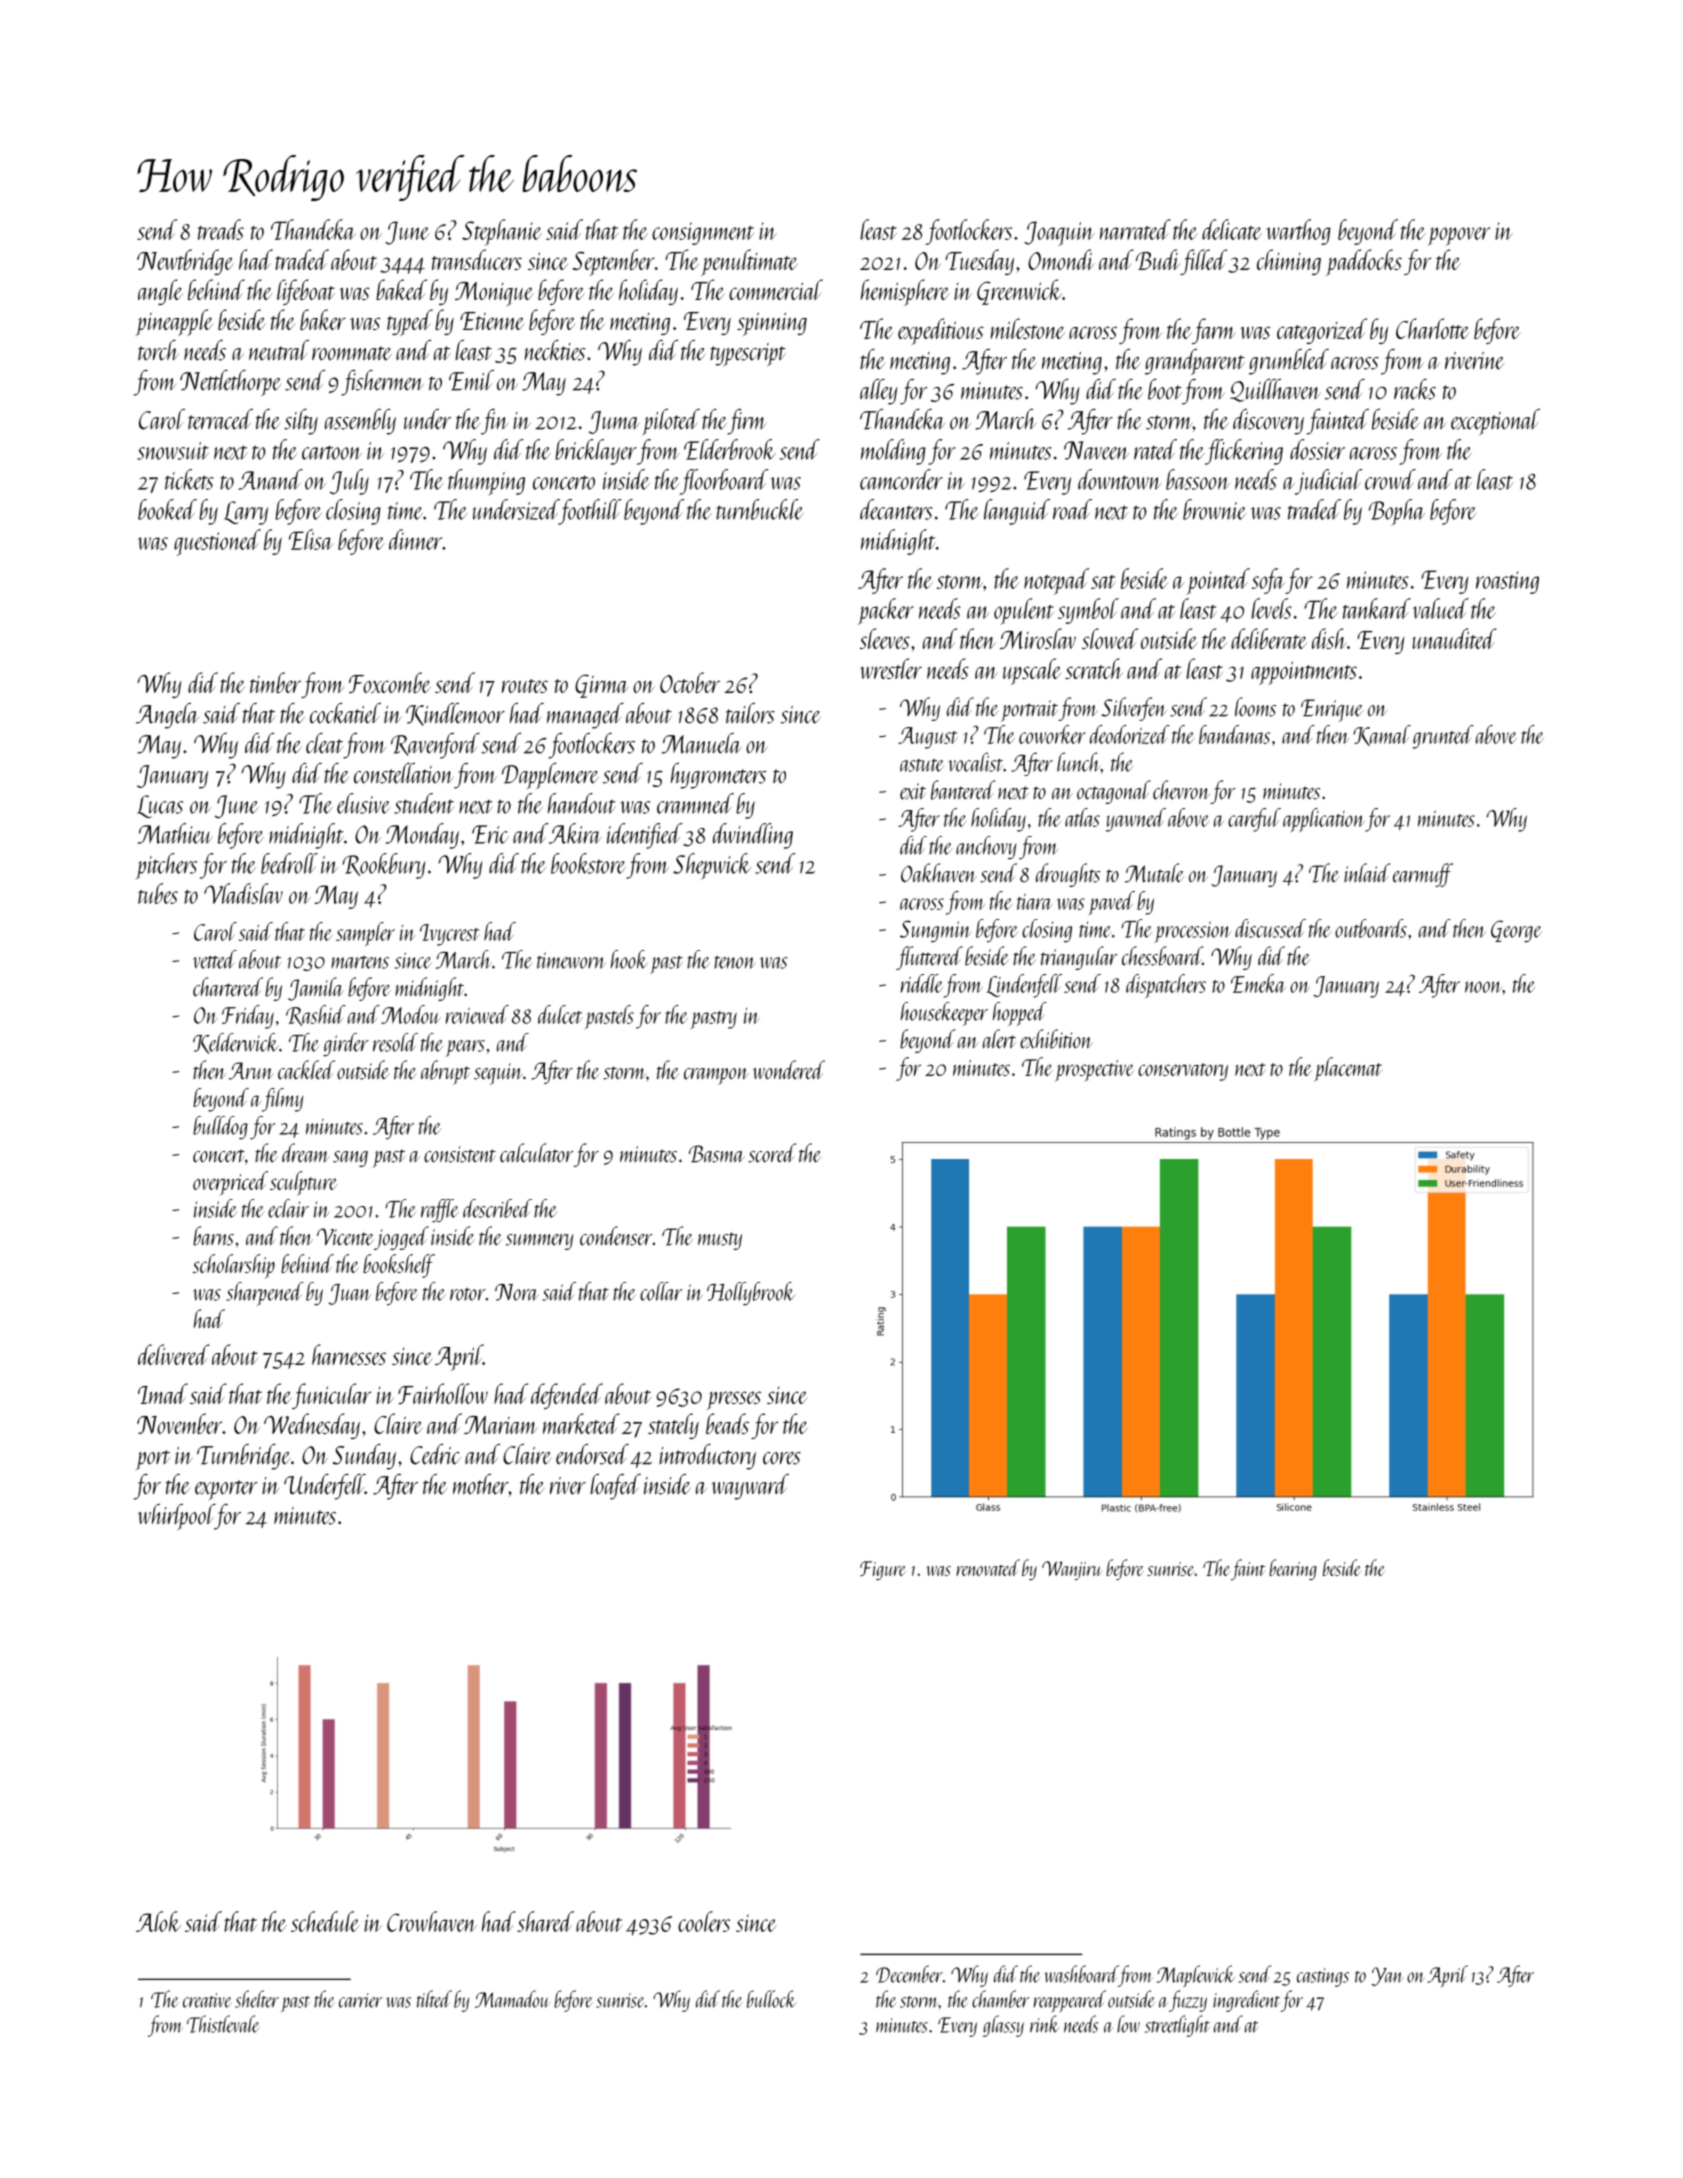  I want to click on whirlpool, so click(176, 1517).
